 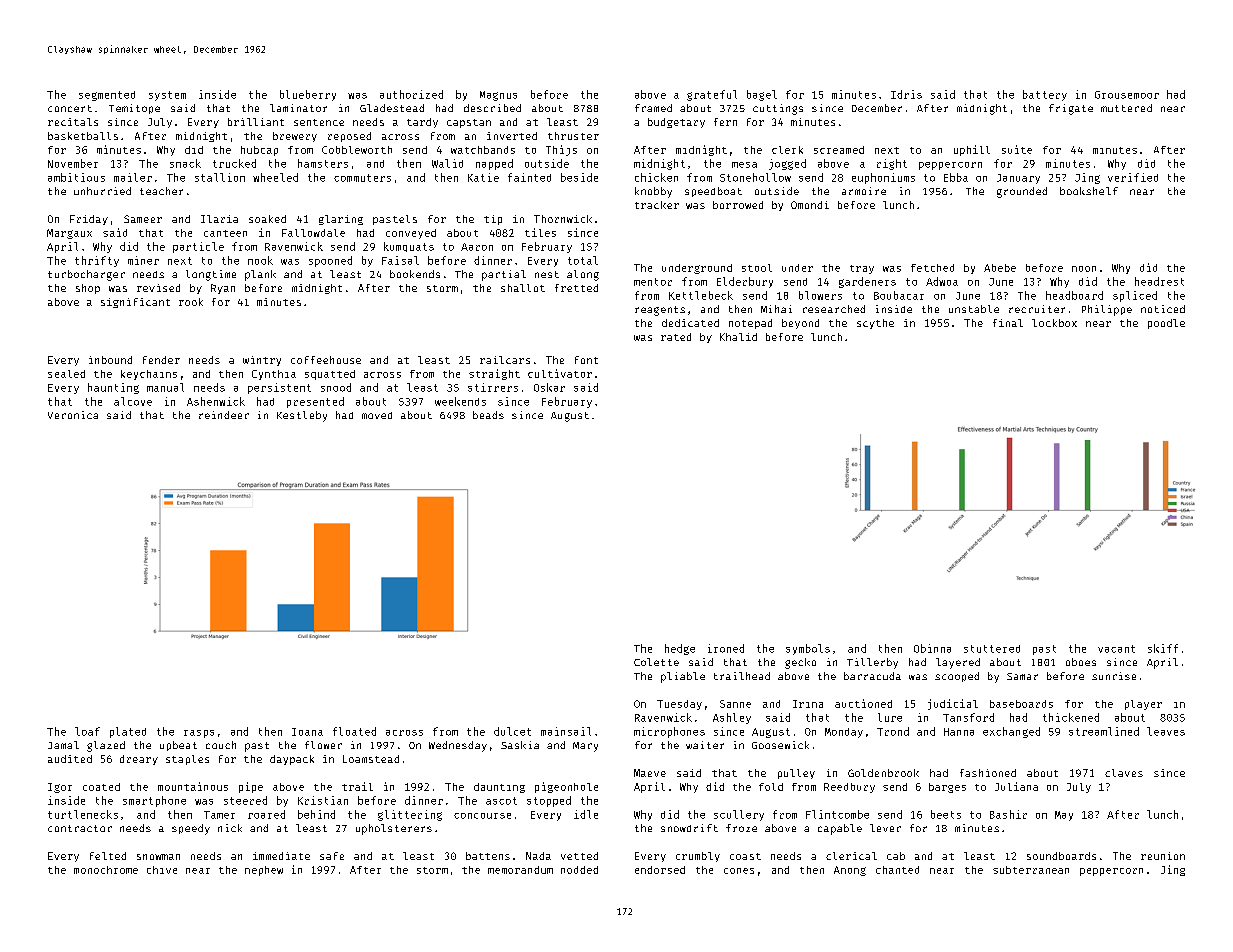 What do you see at coordinates (377, 415) in the document?
I see `moved` at bounding box center [377, 415].
